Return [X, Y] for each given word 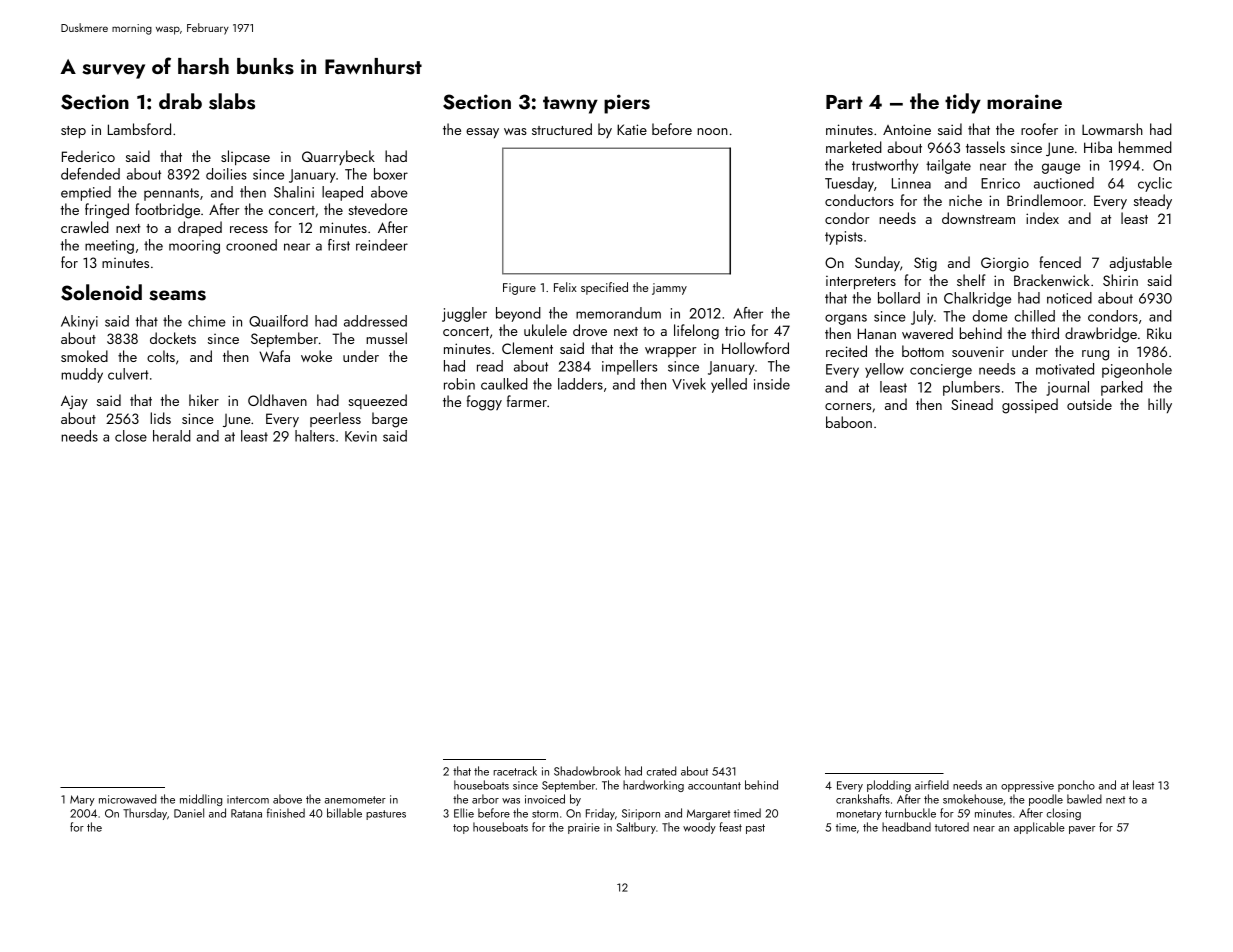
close [131, 436]
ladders [580, 384]
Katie [632, 129]
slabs [232, 101]
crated [661, 771]
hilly [1160, 405]
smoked [84, 356]
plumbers [971, 388]
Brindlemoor [1045, 200]
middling [201, 800]
